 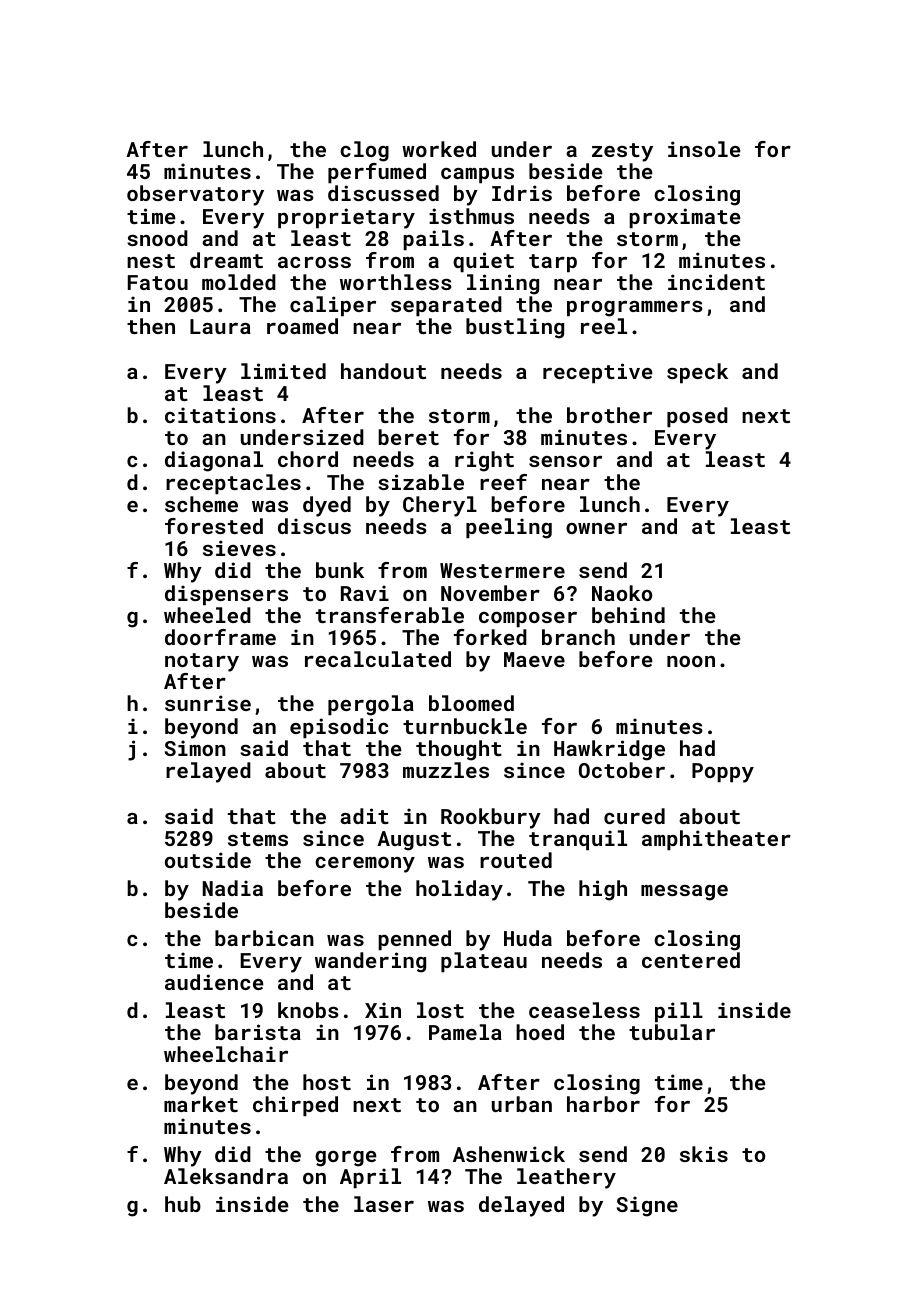 I want to click on noon, so click(x=691, y=661).
